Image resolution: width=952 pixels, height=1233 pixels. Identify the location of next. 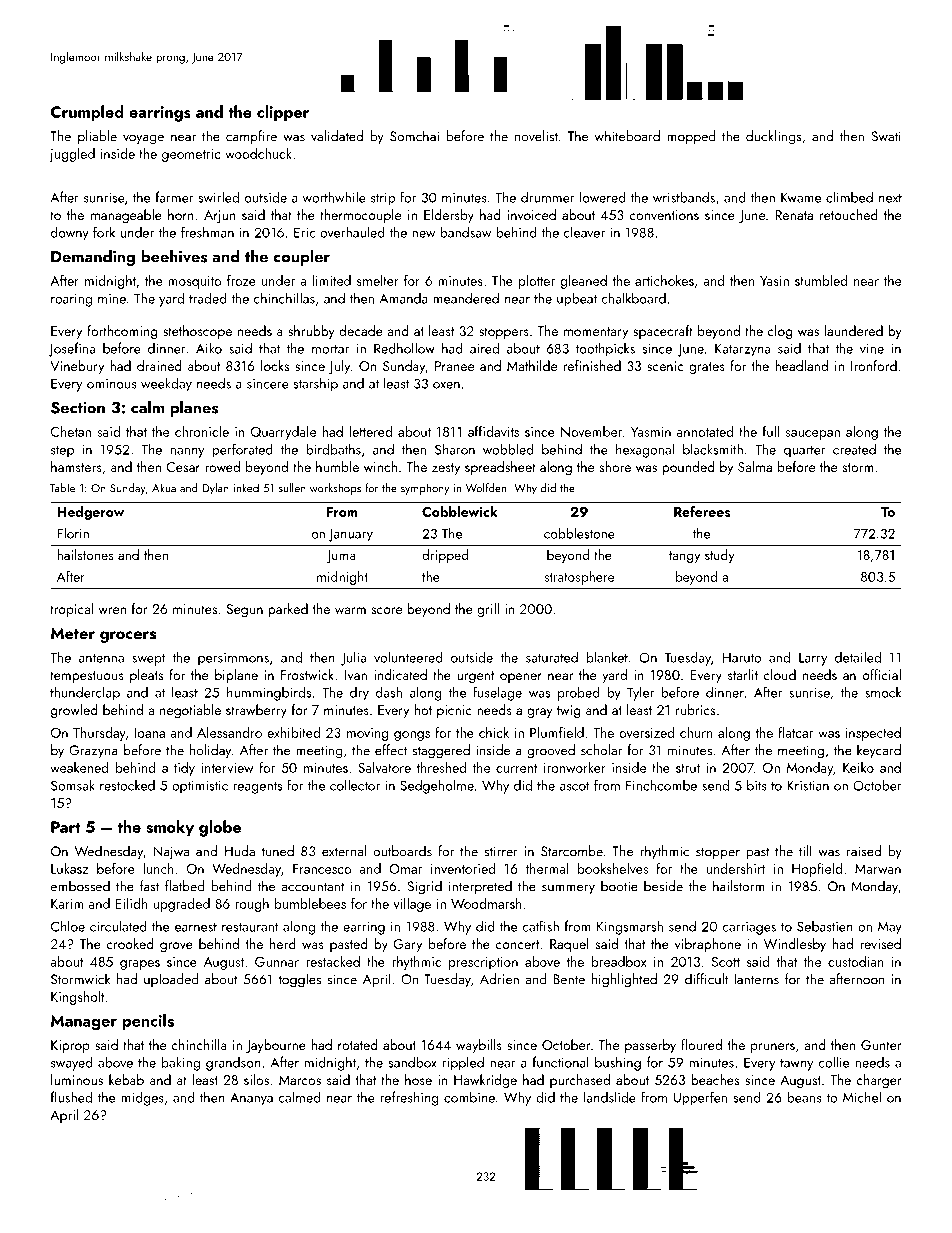
(890, 198).
